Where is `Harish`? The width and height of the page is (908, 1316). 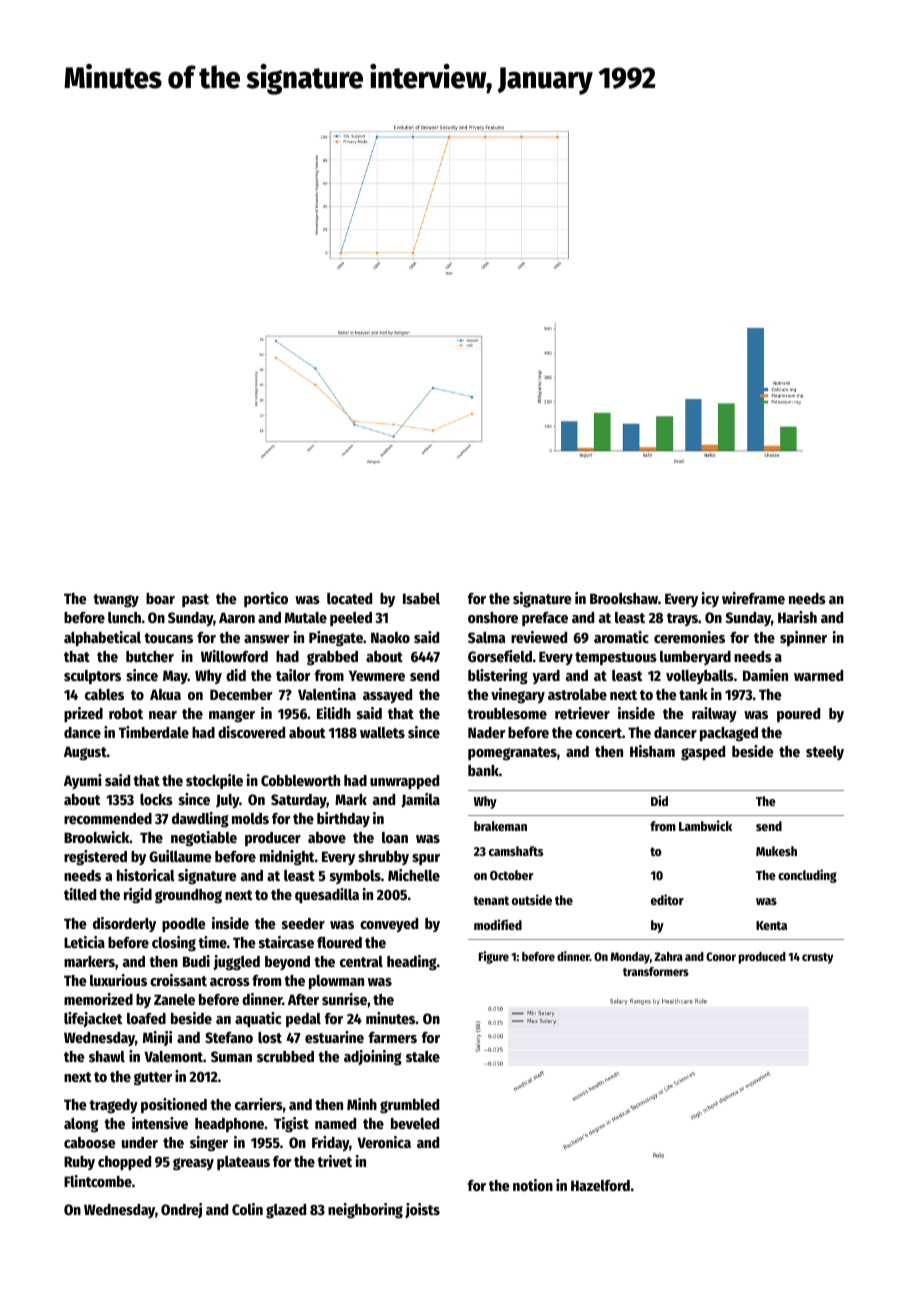 Harish is located at coordinates (797, 617).
